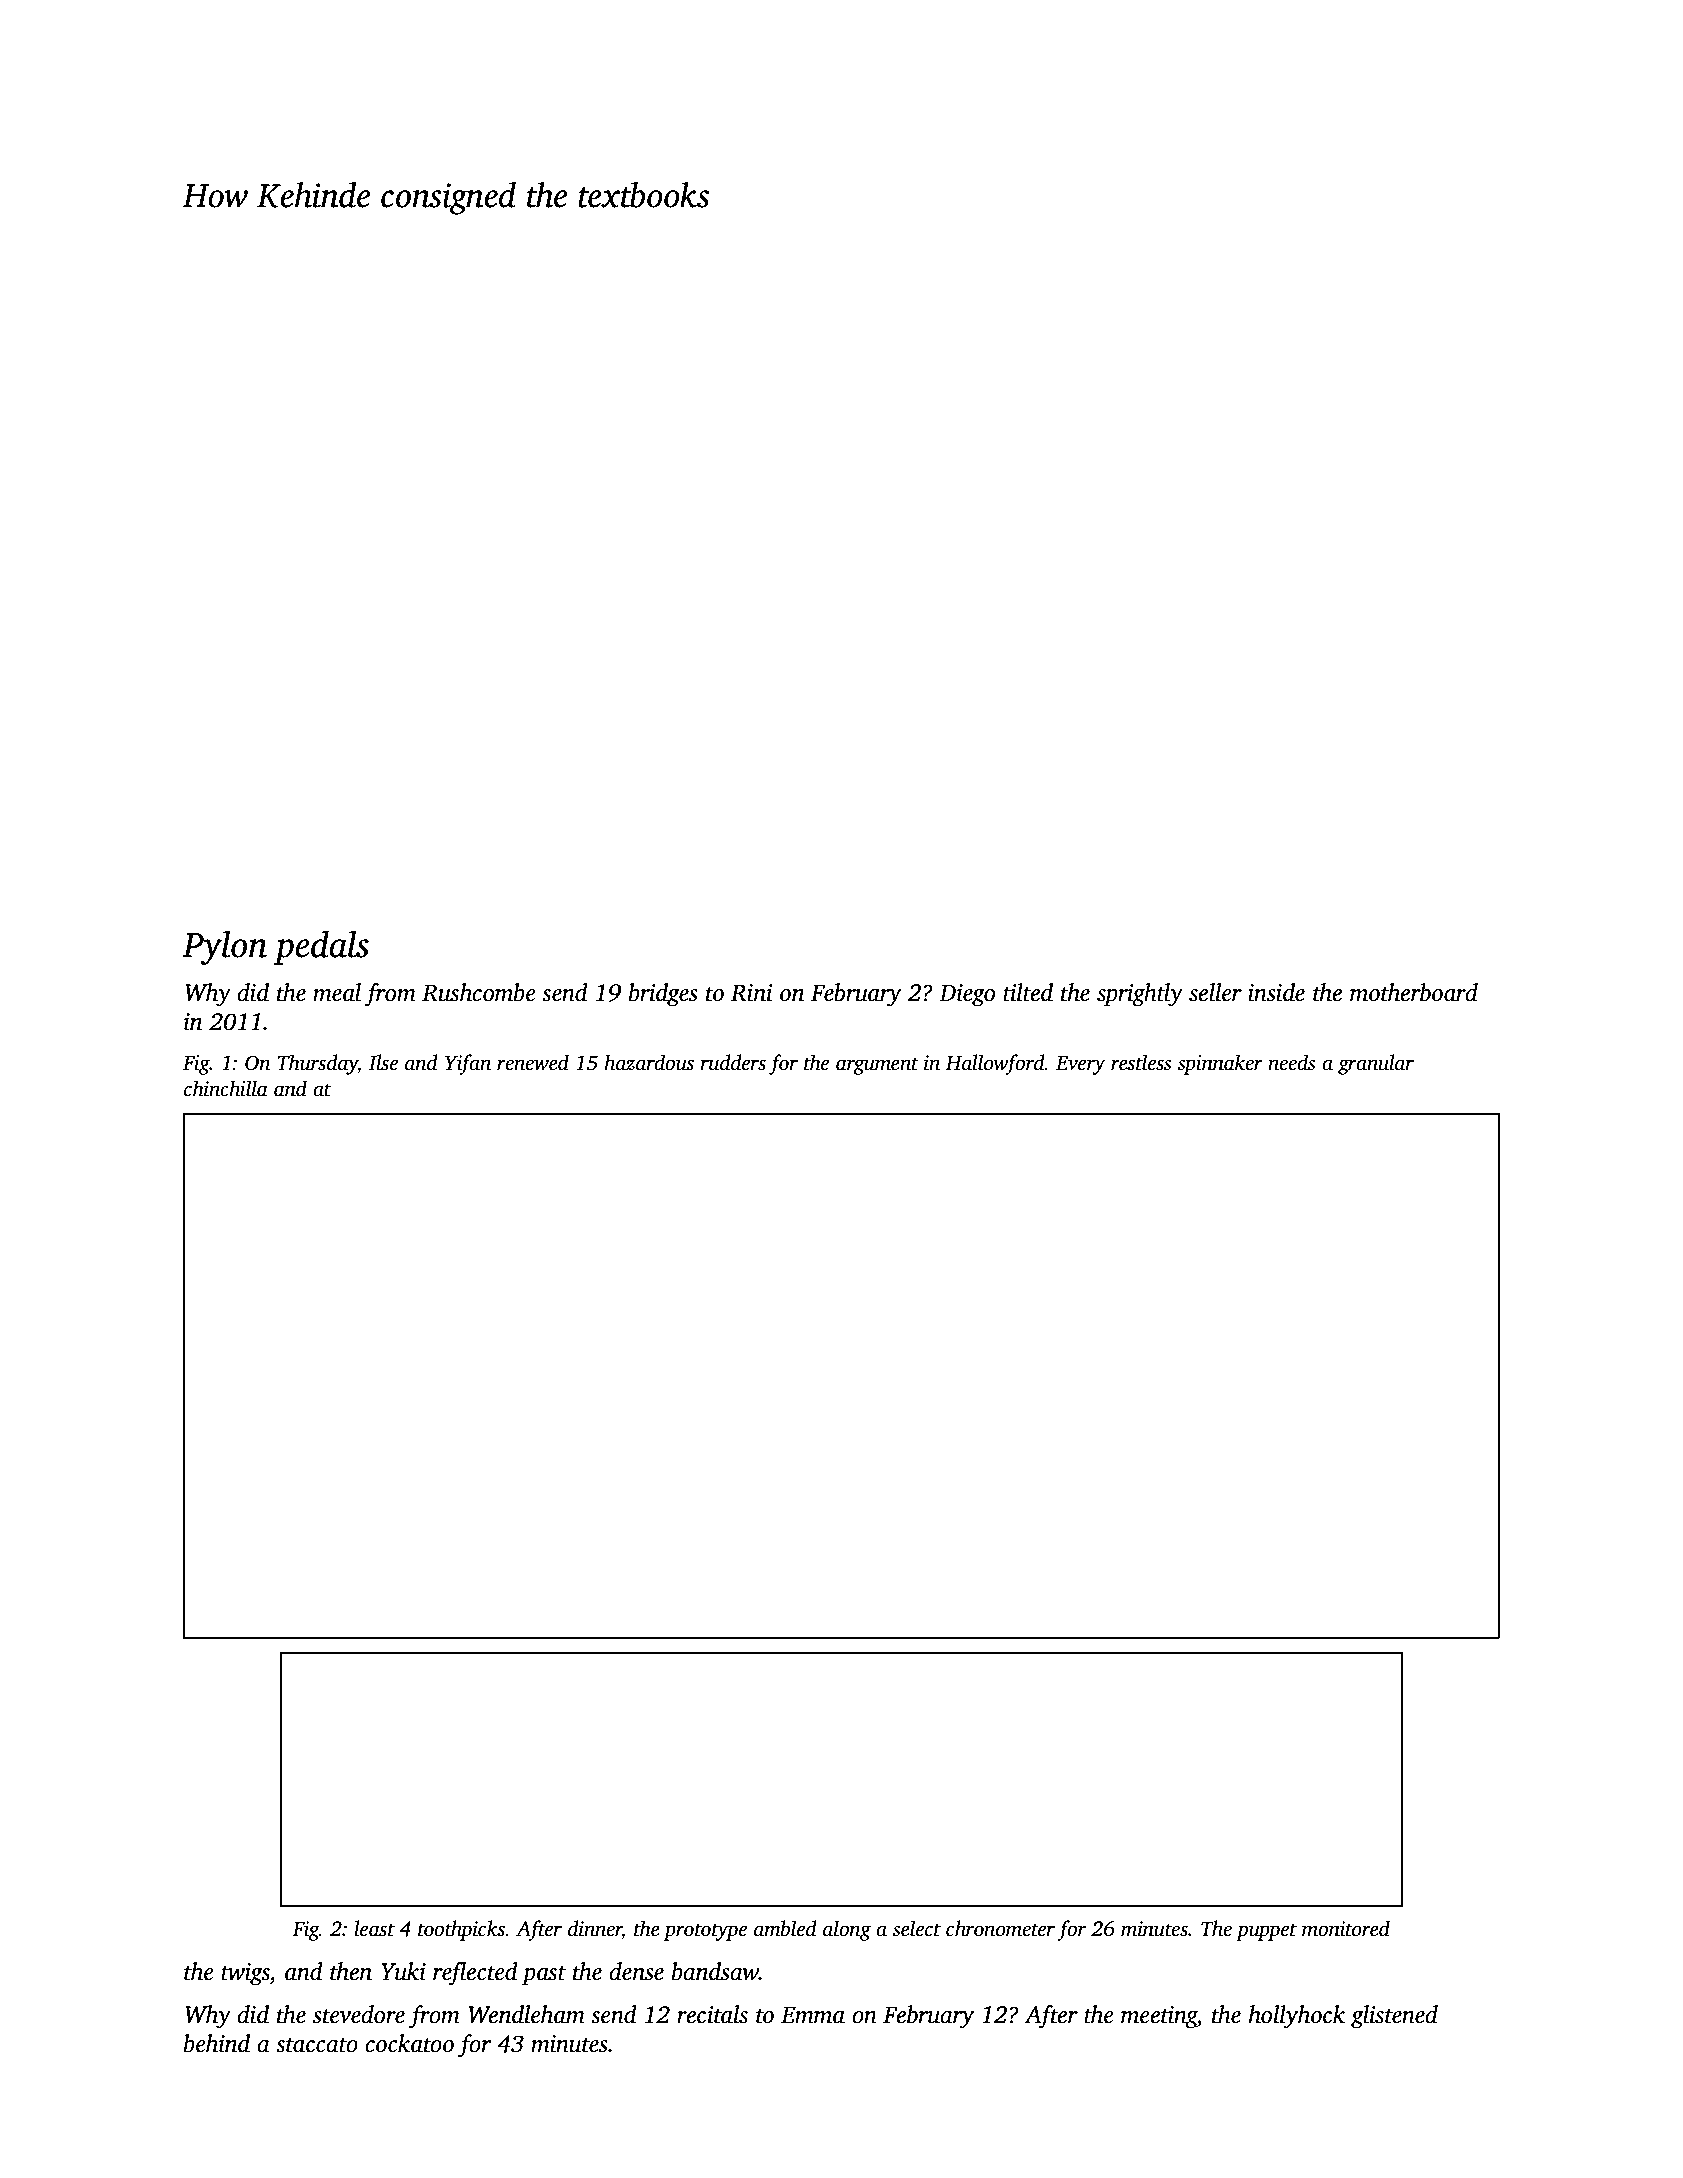  I want to click on needs, so click(1292, 1062).
